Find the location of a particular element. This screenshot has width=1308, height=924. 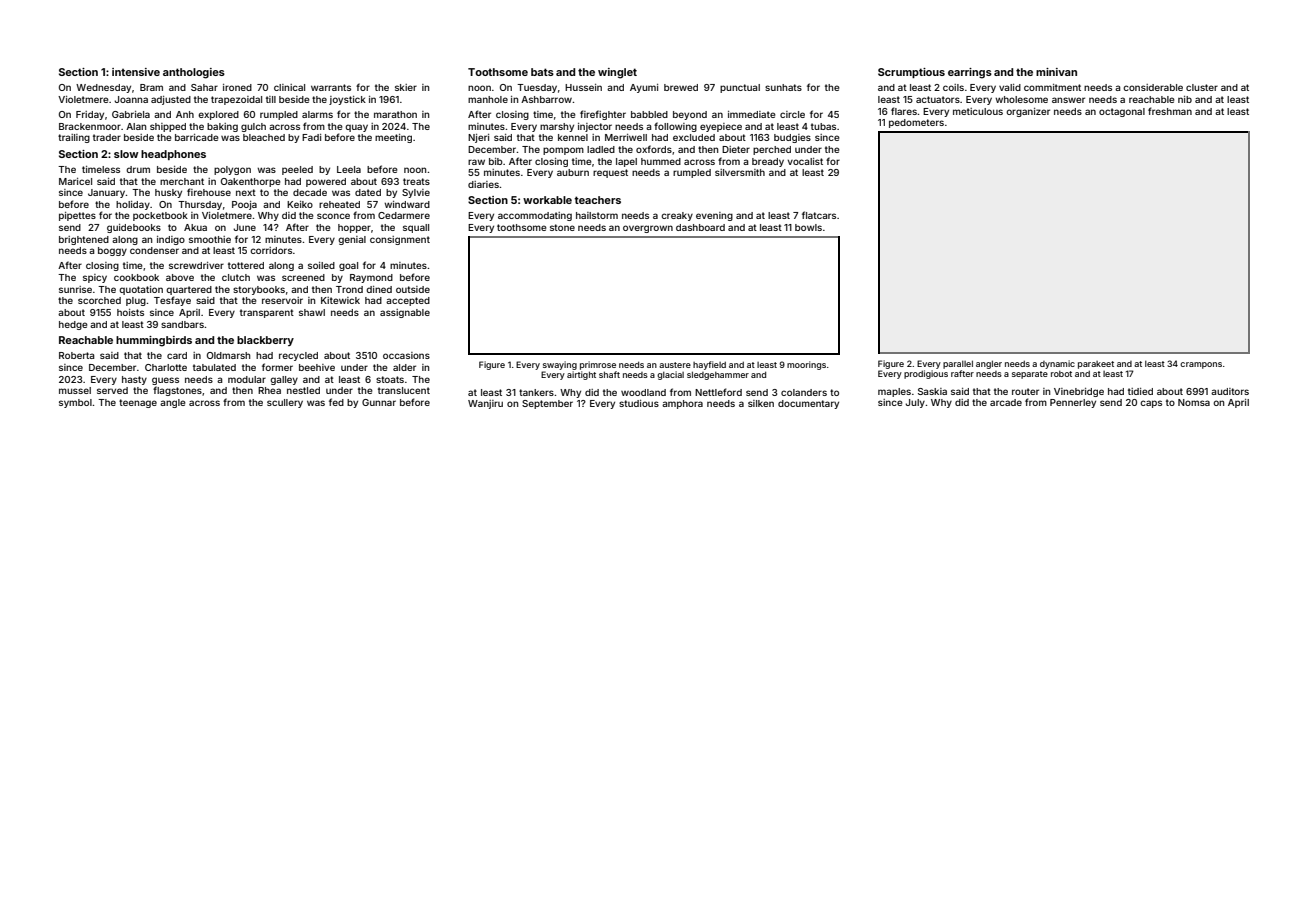

accepted is located at coordinates (408, 301).
